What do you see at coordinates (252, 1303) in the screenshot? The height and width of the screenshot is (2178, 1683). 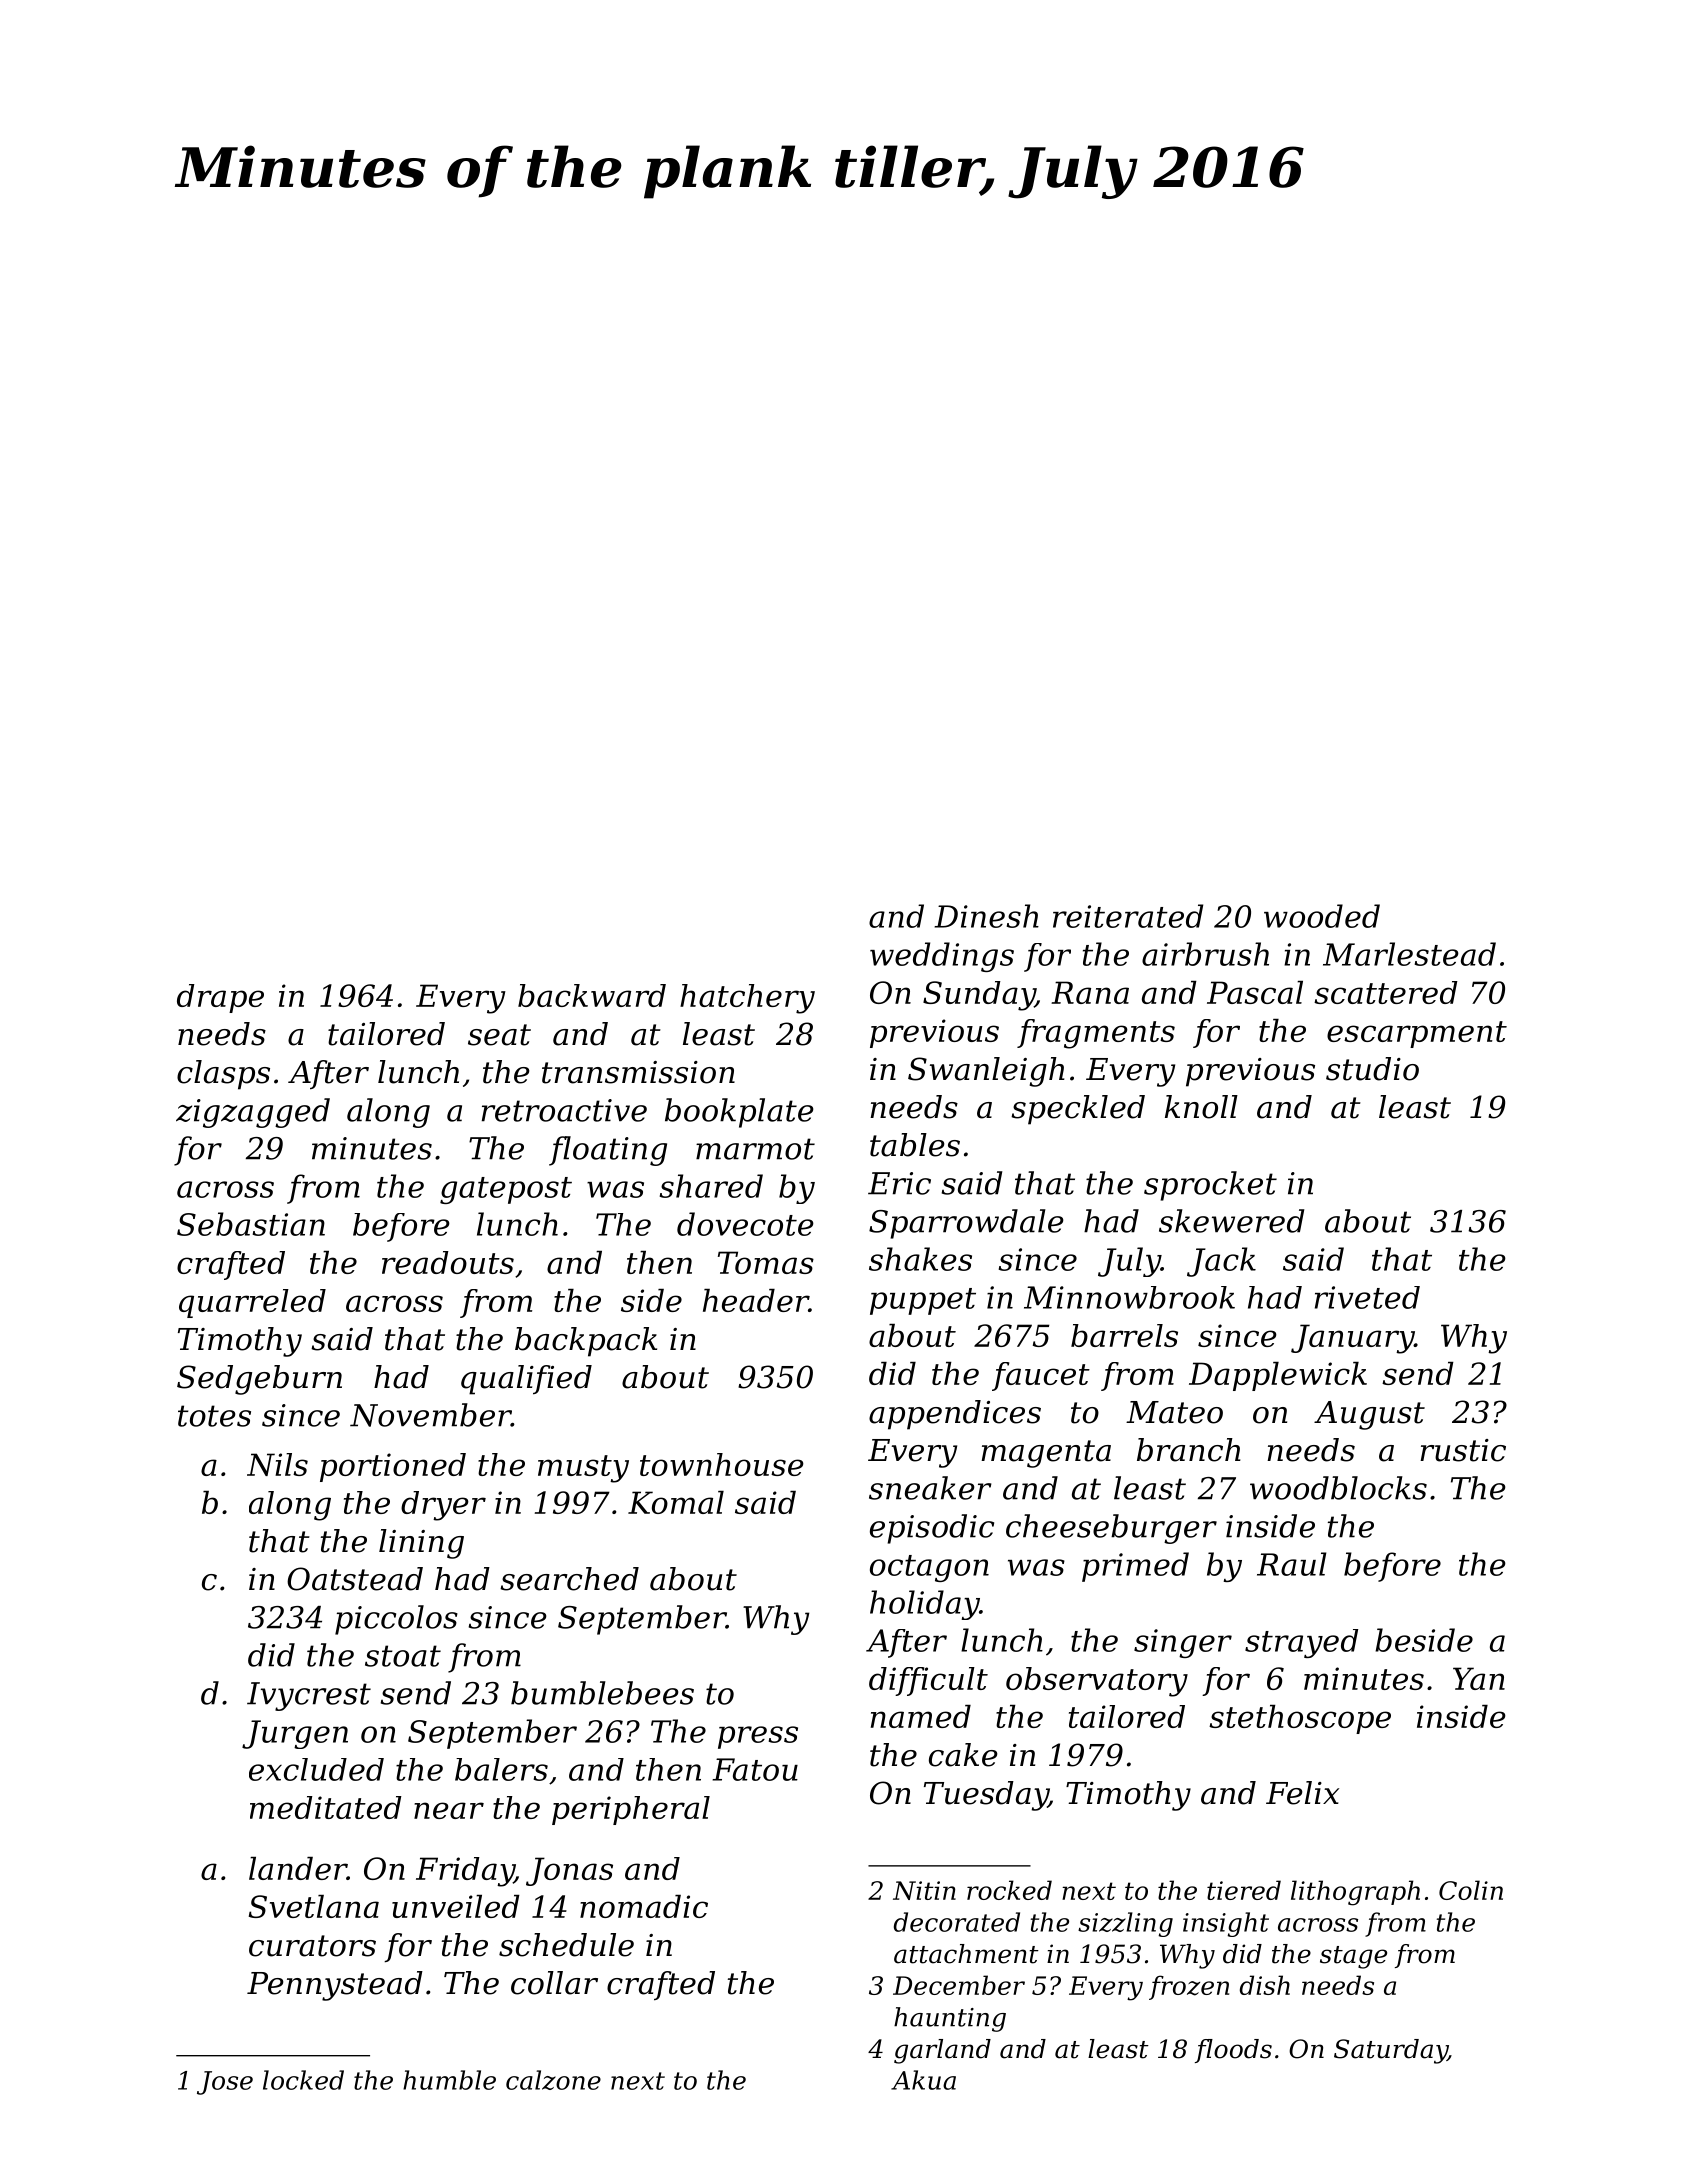 I see `quarreled` at bounding box center [252, 1303].
